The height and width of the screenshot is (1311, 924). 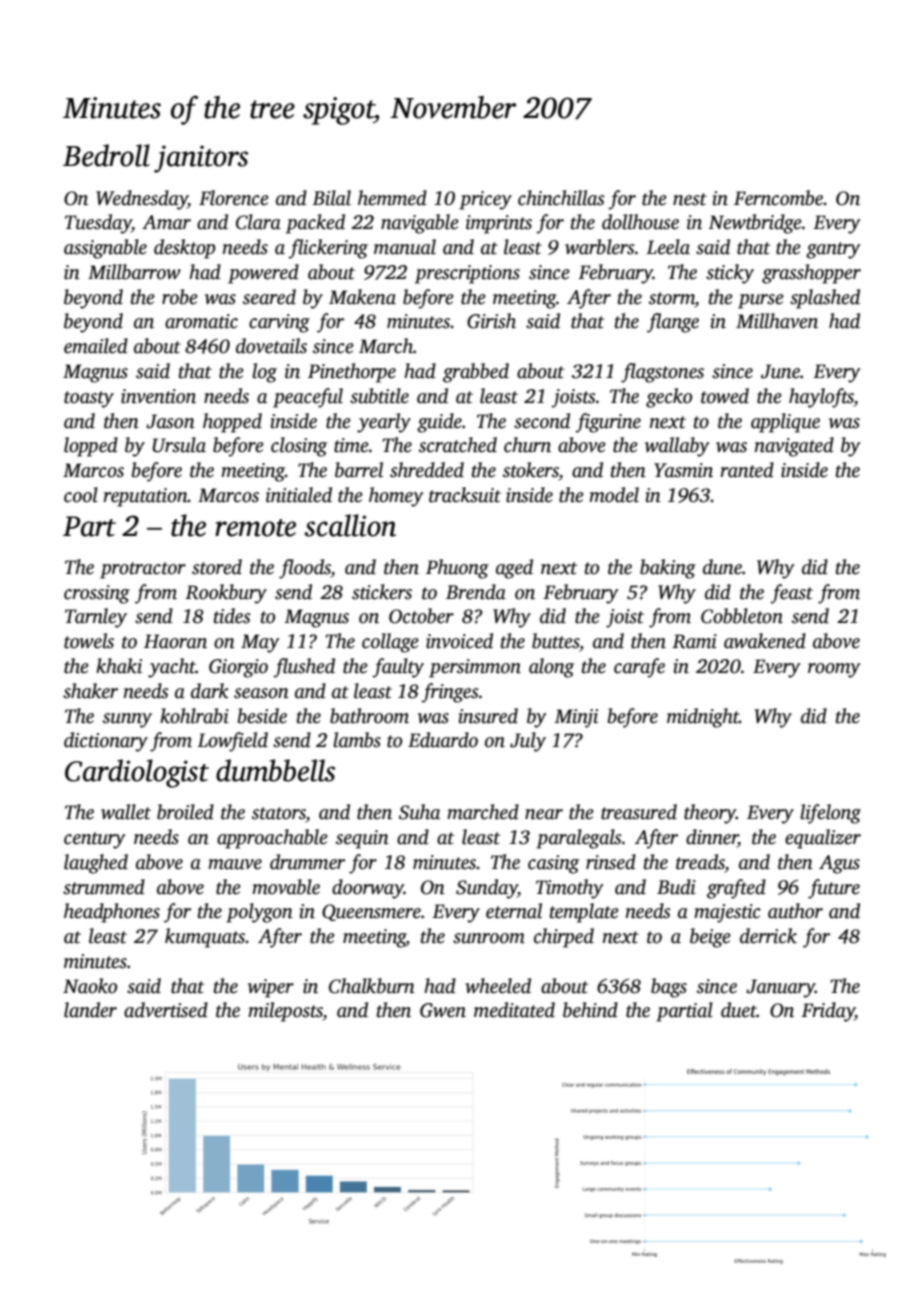 What do you see at coordinates (419, 812) in the screenshot?
I see `Suha` at bounding box center [419, 812].
